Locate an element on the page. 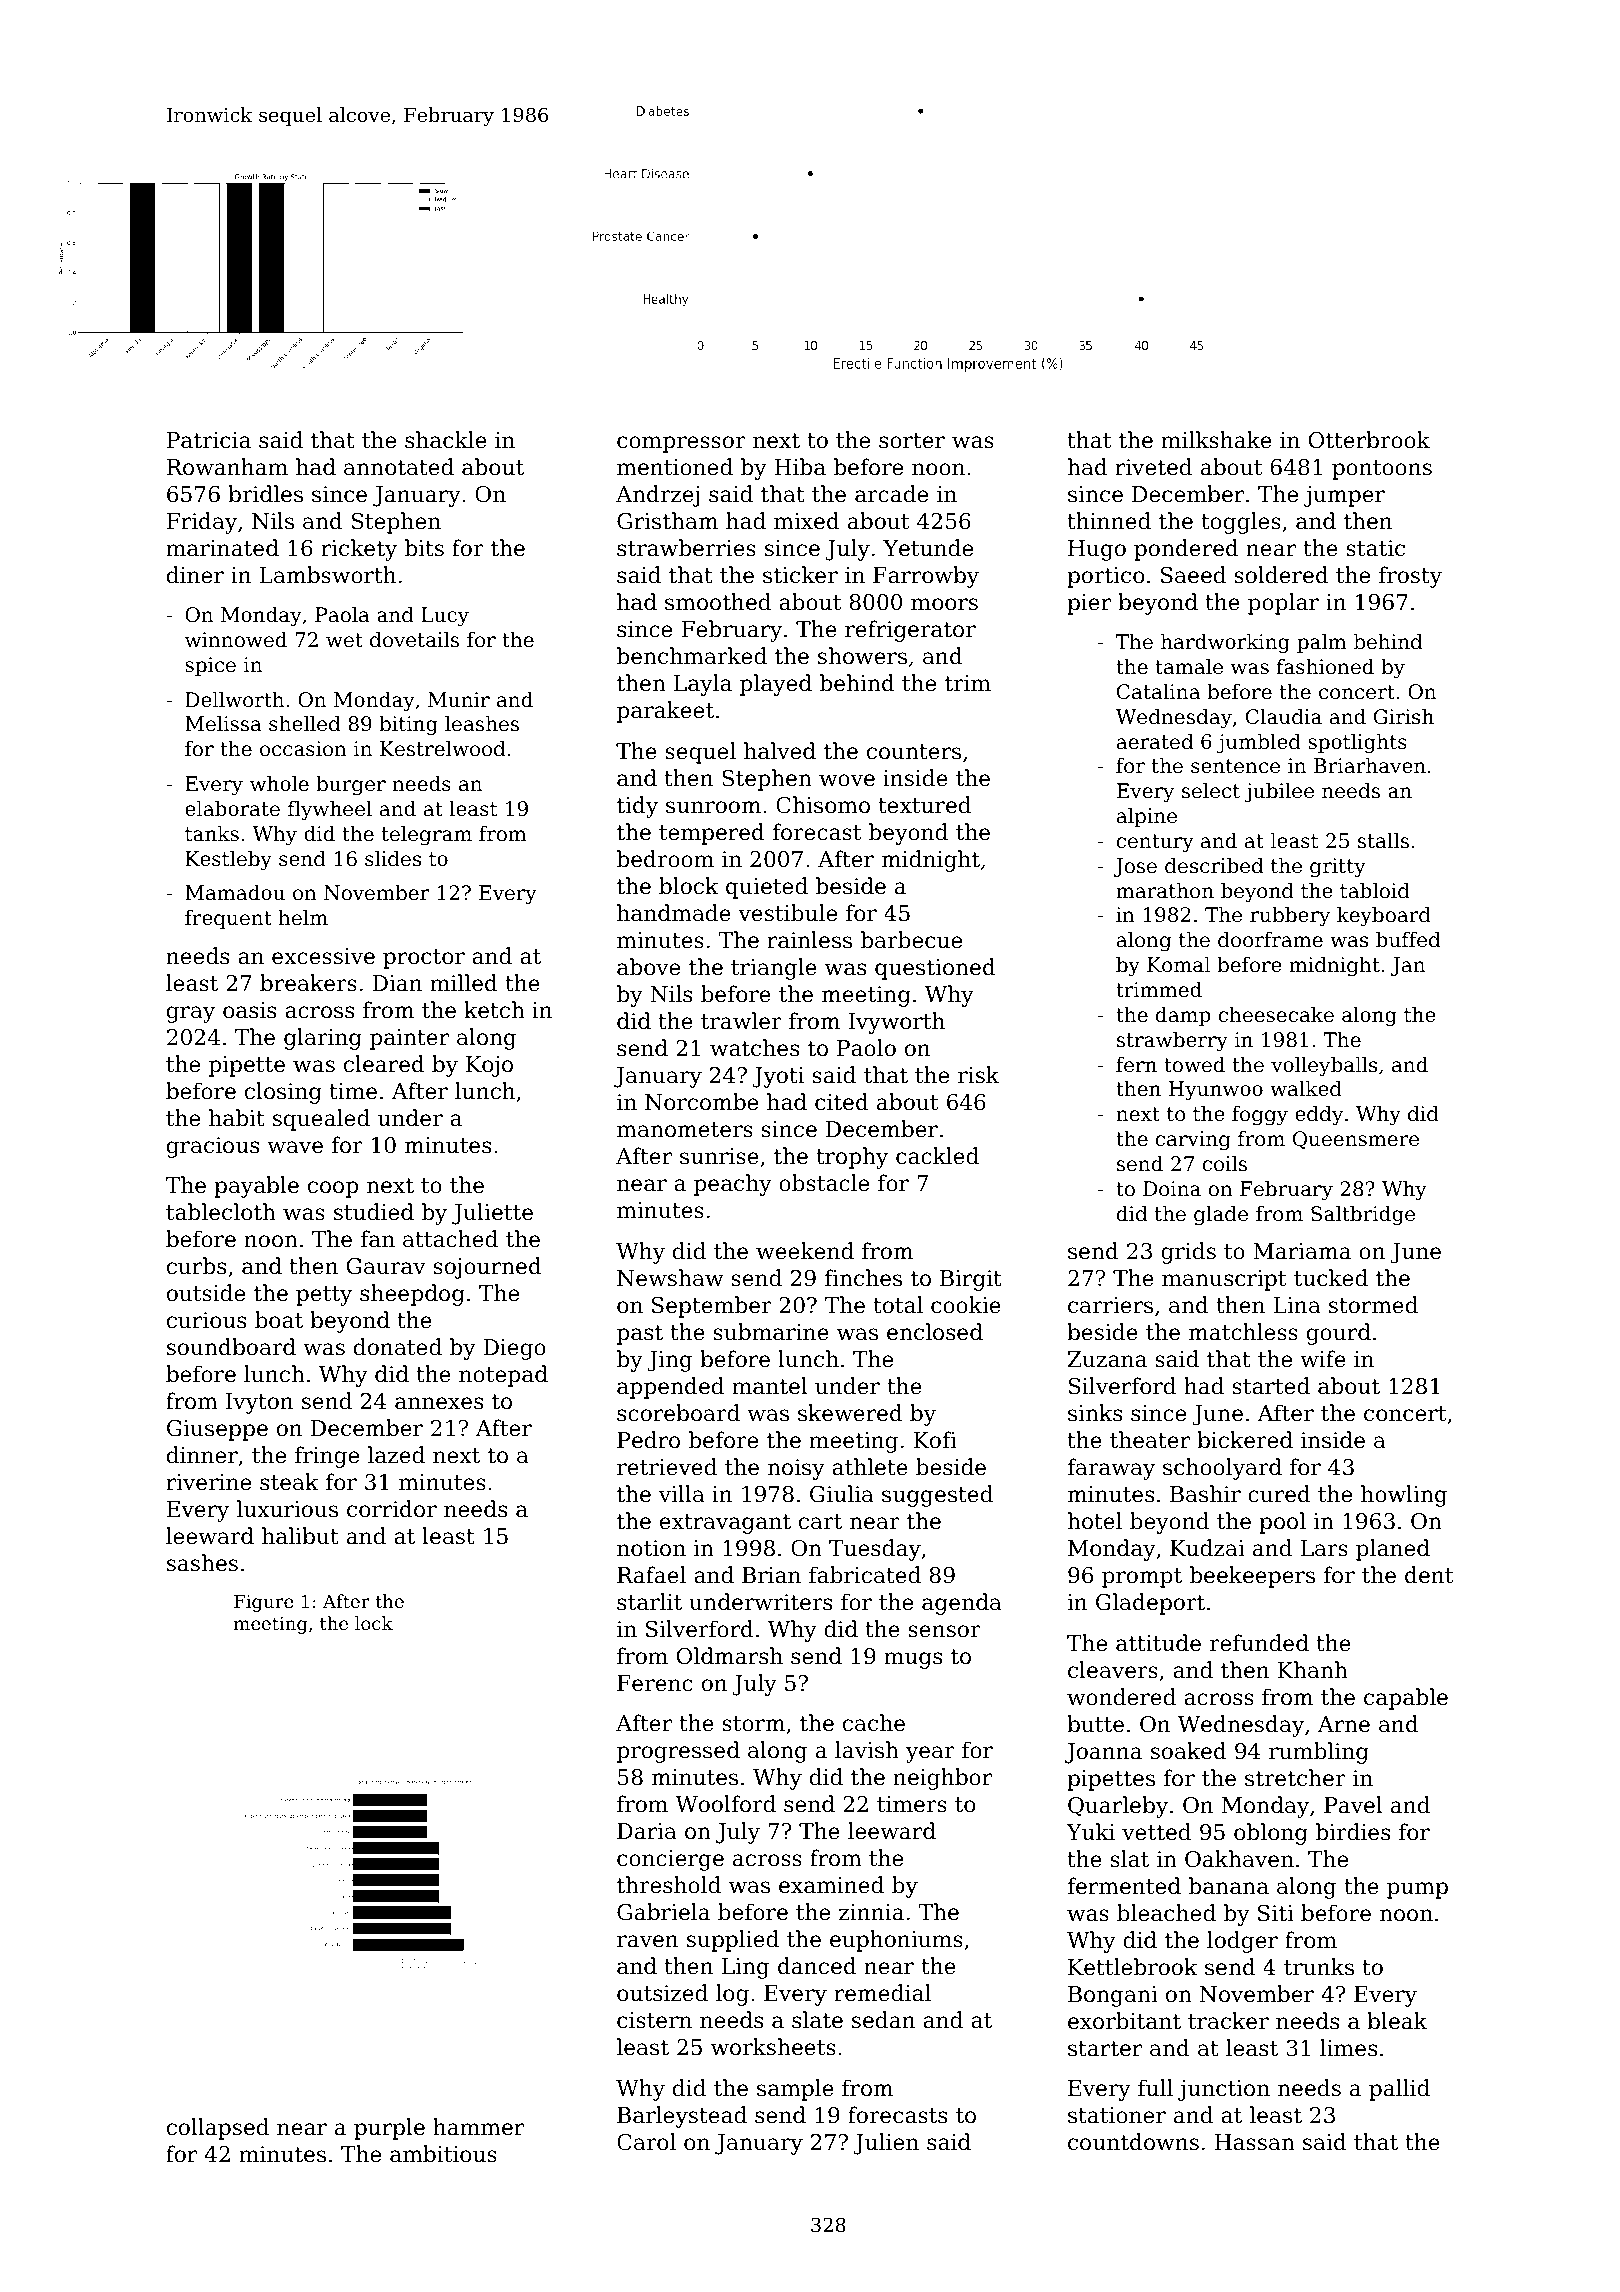  Daria is located at coordinates (647, 1831).
